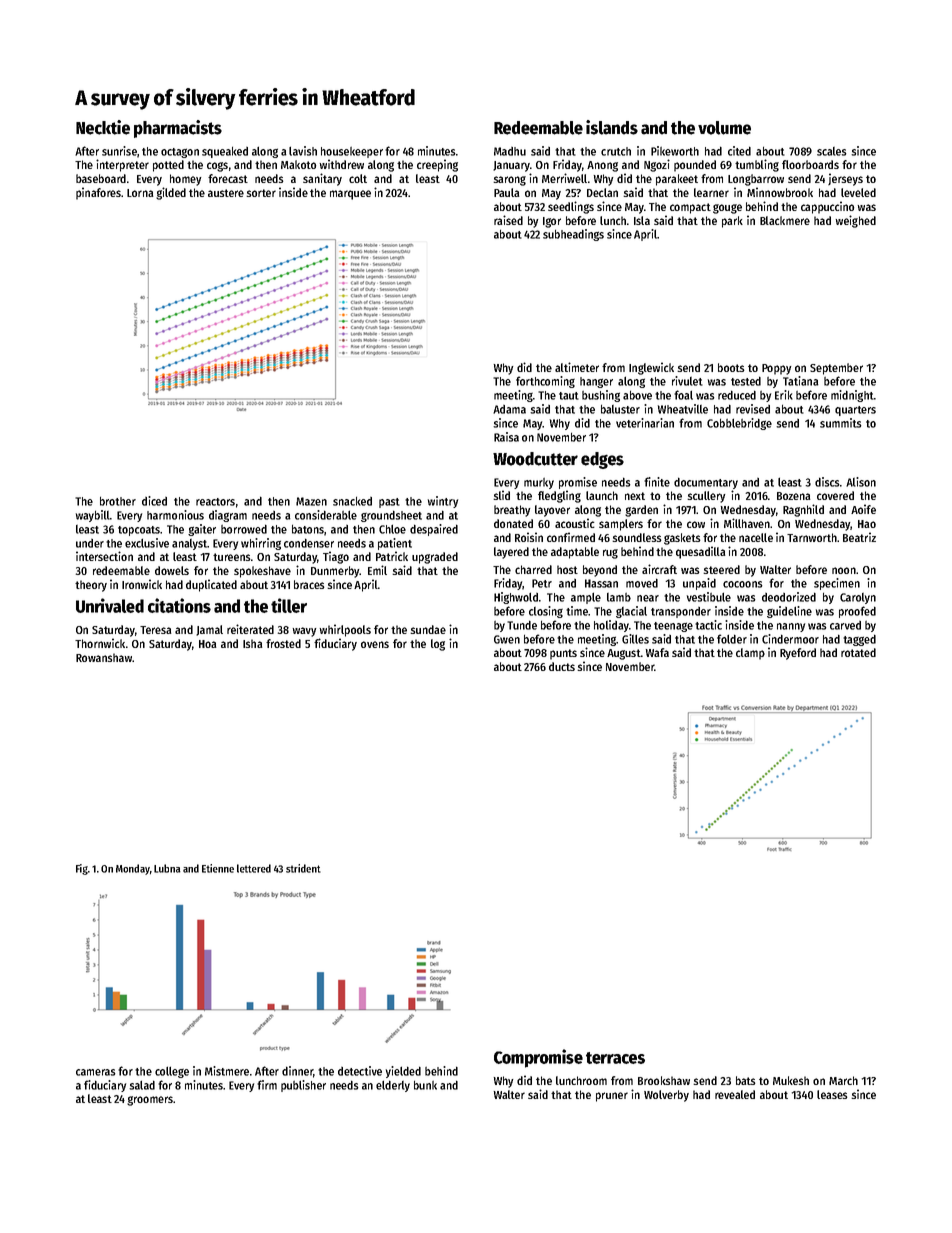  Describe the element at coordinates (172, 1072) in the screenshot. I see `college` at that location.
